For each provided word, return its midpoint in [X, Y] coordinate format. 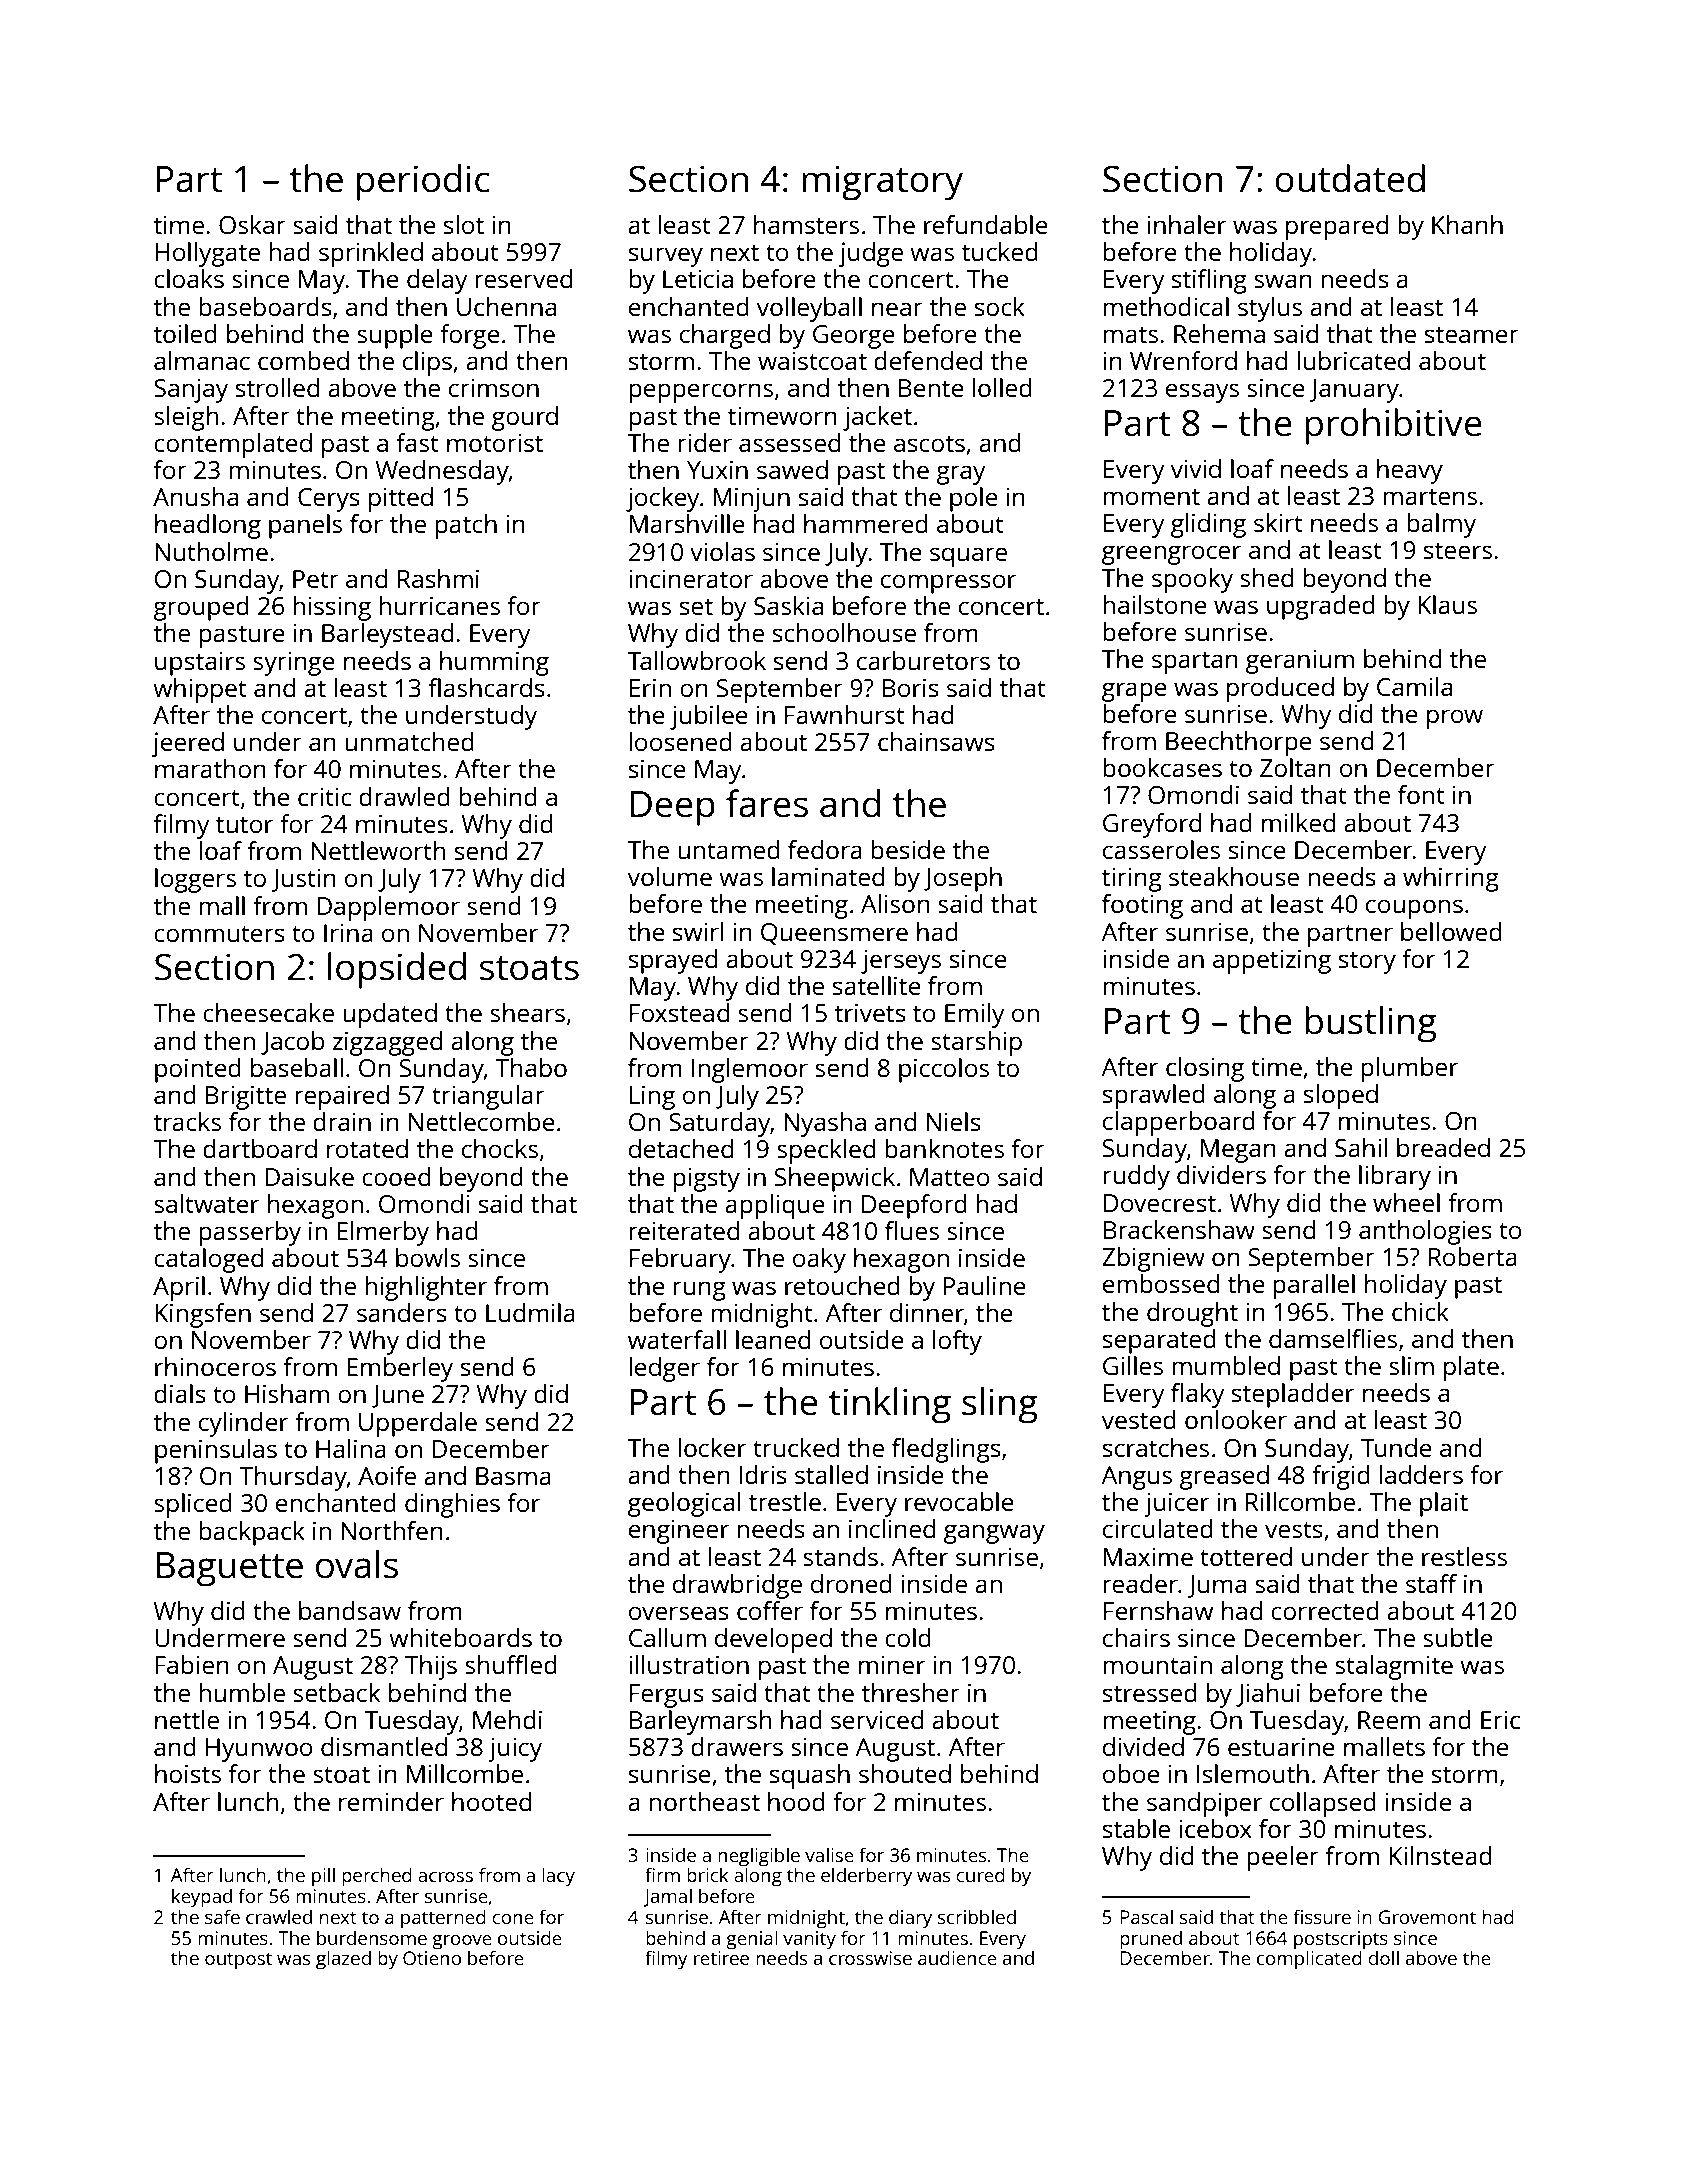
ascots [929, 443]
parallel [1314, 1286]
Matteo [950, 1177]
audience [957, 1957]
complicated [1309, 1960]
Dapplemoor [388, 908]
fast [417, 442]
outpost [238, 1961]
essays [1202, 393]
